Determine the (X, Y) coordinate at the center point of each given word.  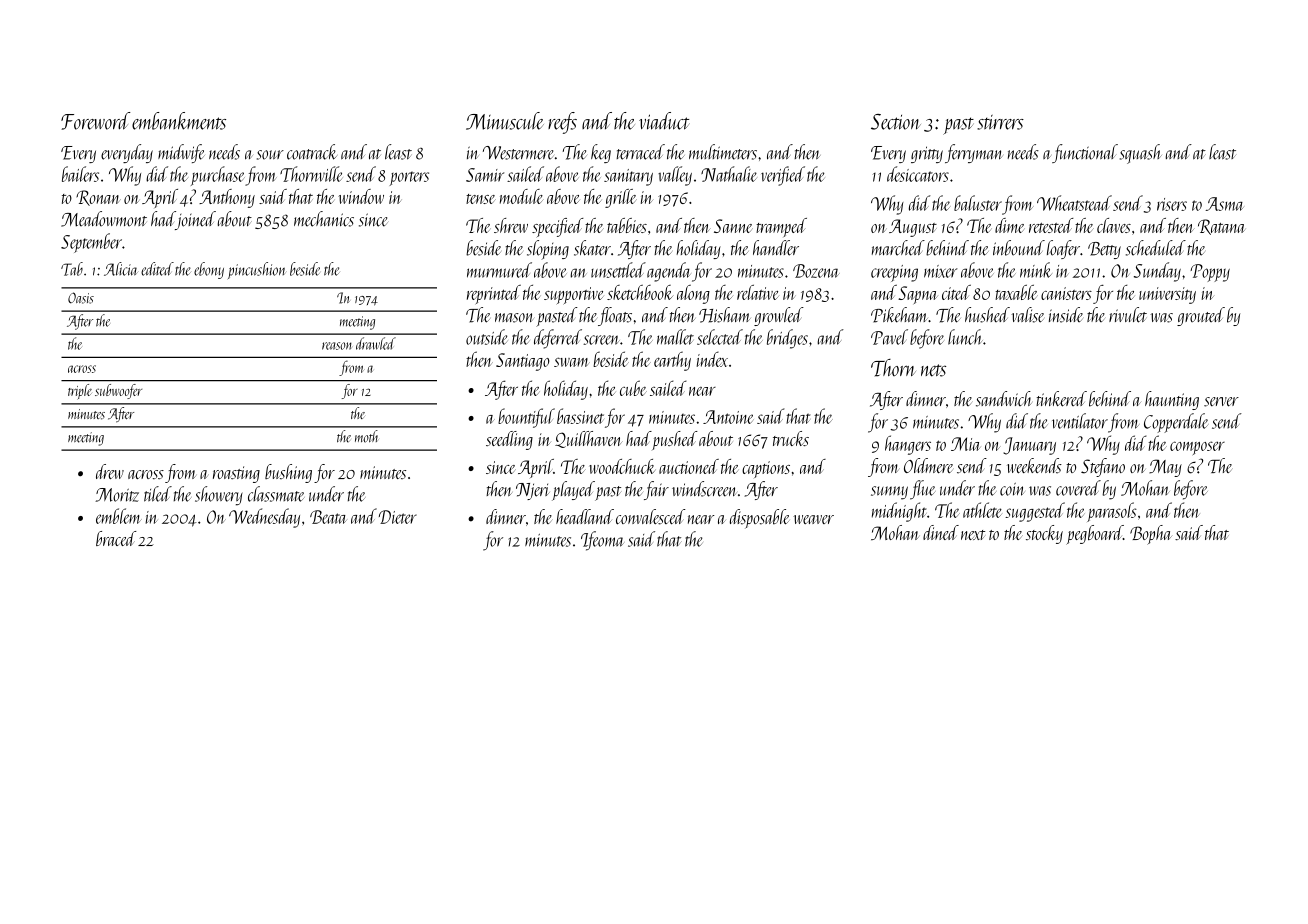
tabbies (627, 225)
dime (1010, 225)
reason (337, 346)
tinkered (1061, 399)
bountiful (526, 418)
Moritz (117, 495)
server (1221, 402)
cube (633, 388)
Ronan (98, 198)
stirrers (1000, 122)
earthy (672, 361)
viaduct (664, 121)
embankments (179, 121)
